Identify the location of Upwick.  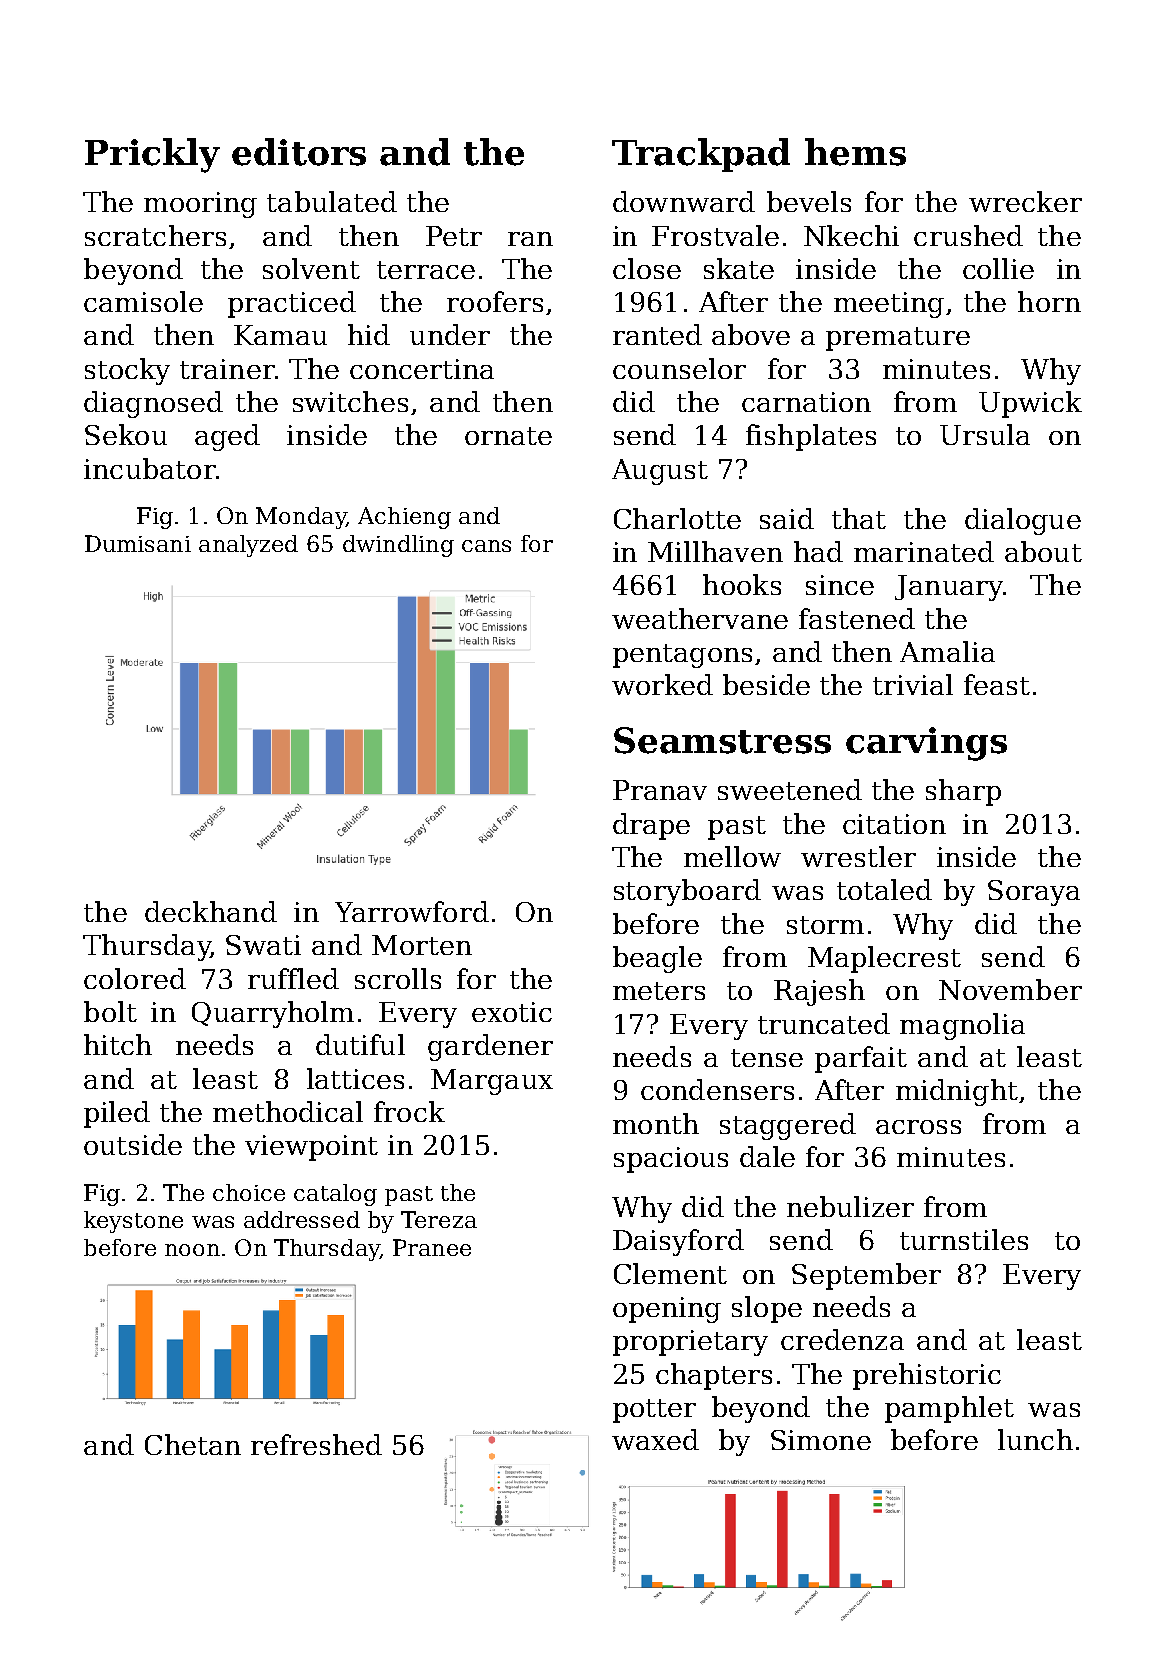
(1030, 404).
